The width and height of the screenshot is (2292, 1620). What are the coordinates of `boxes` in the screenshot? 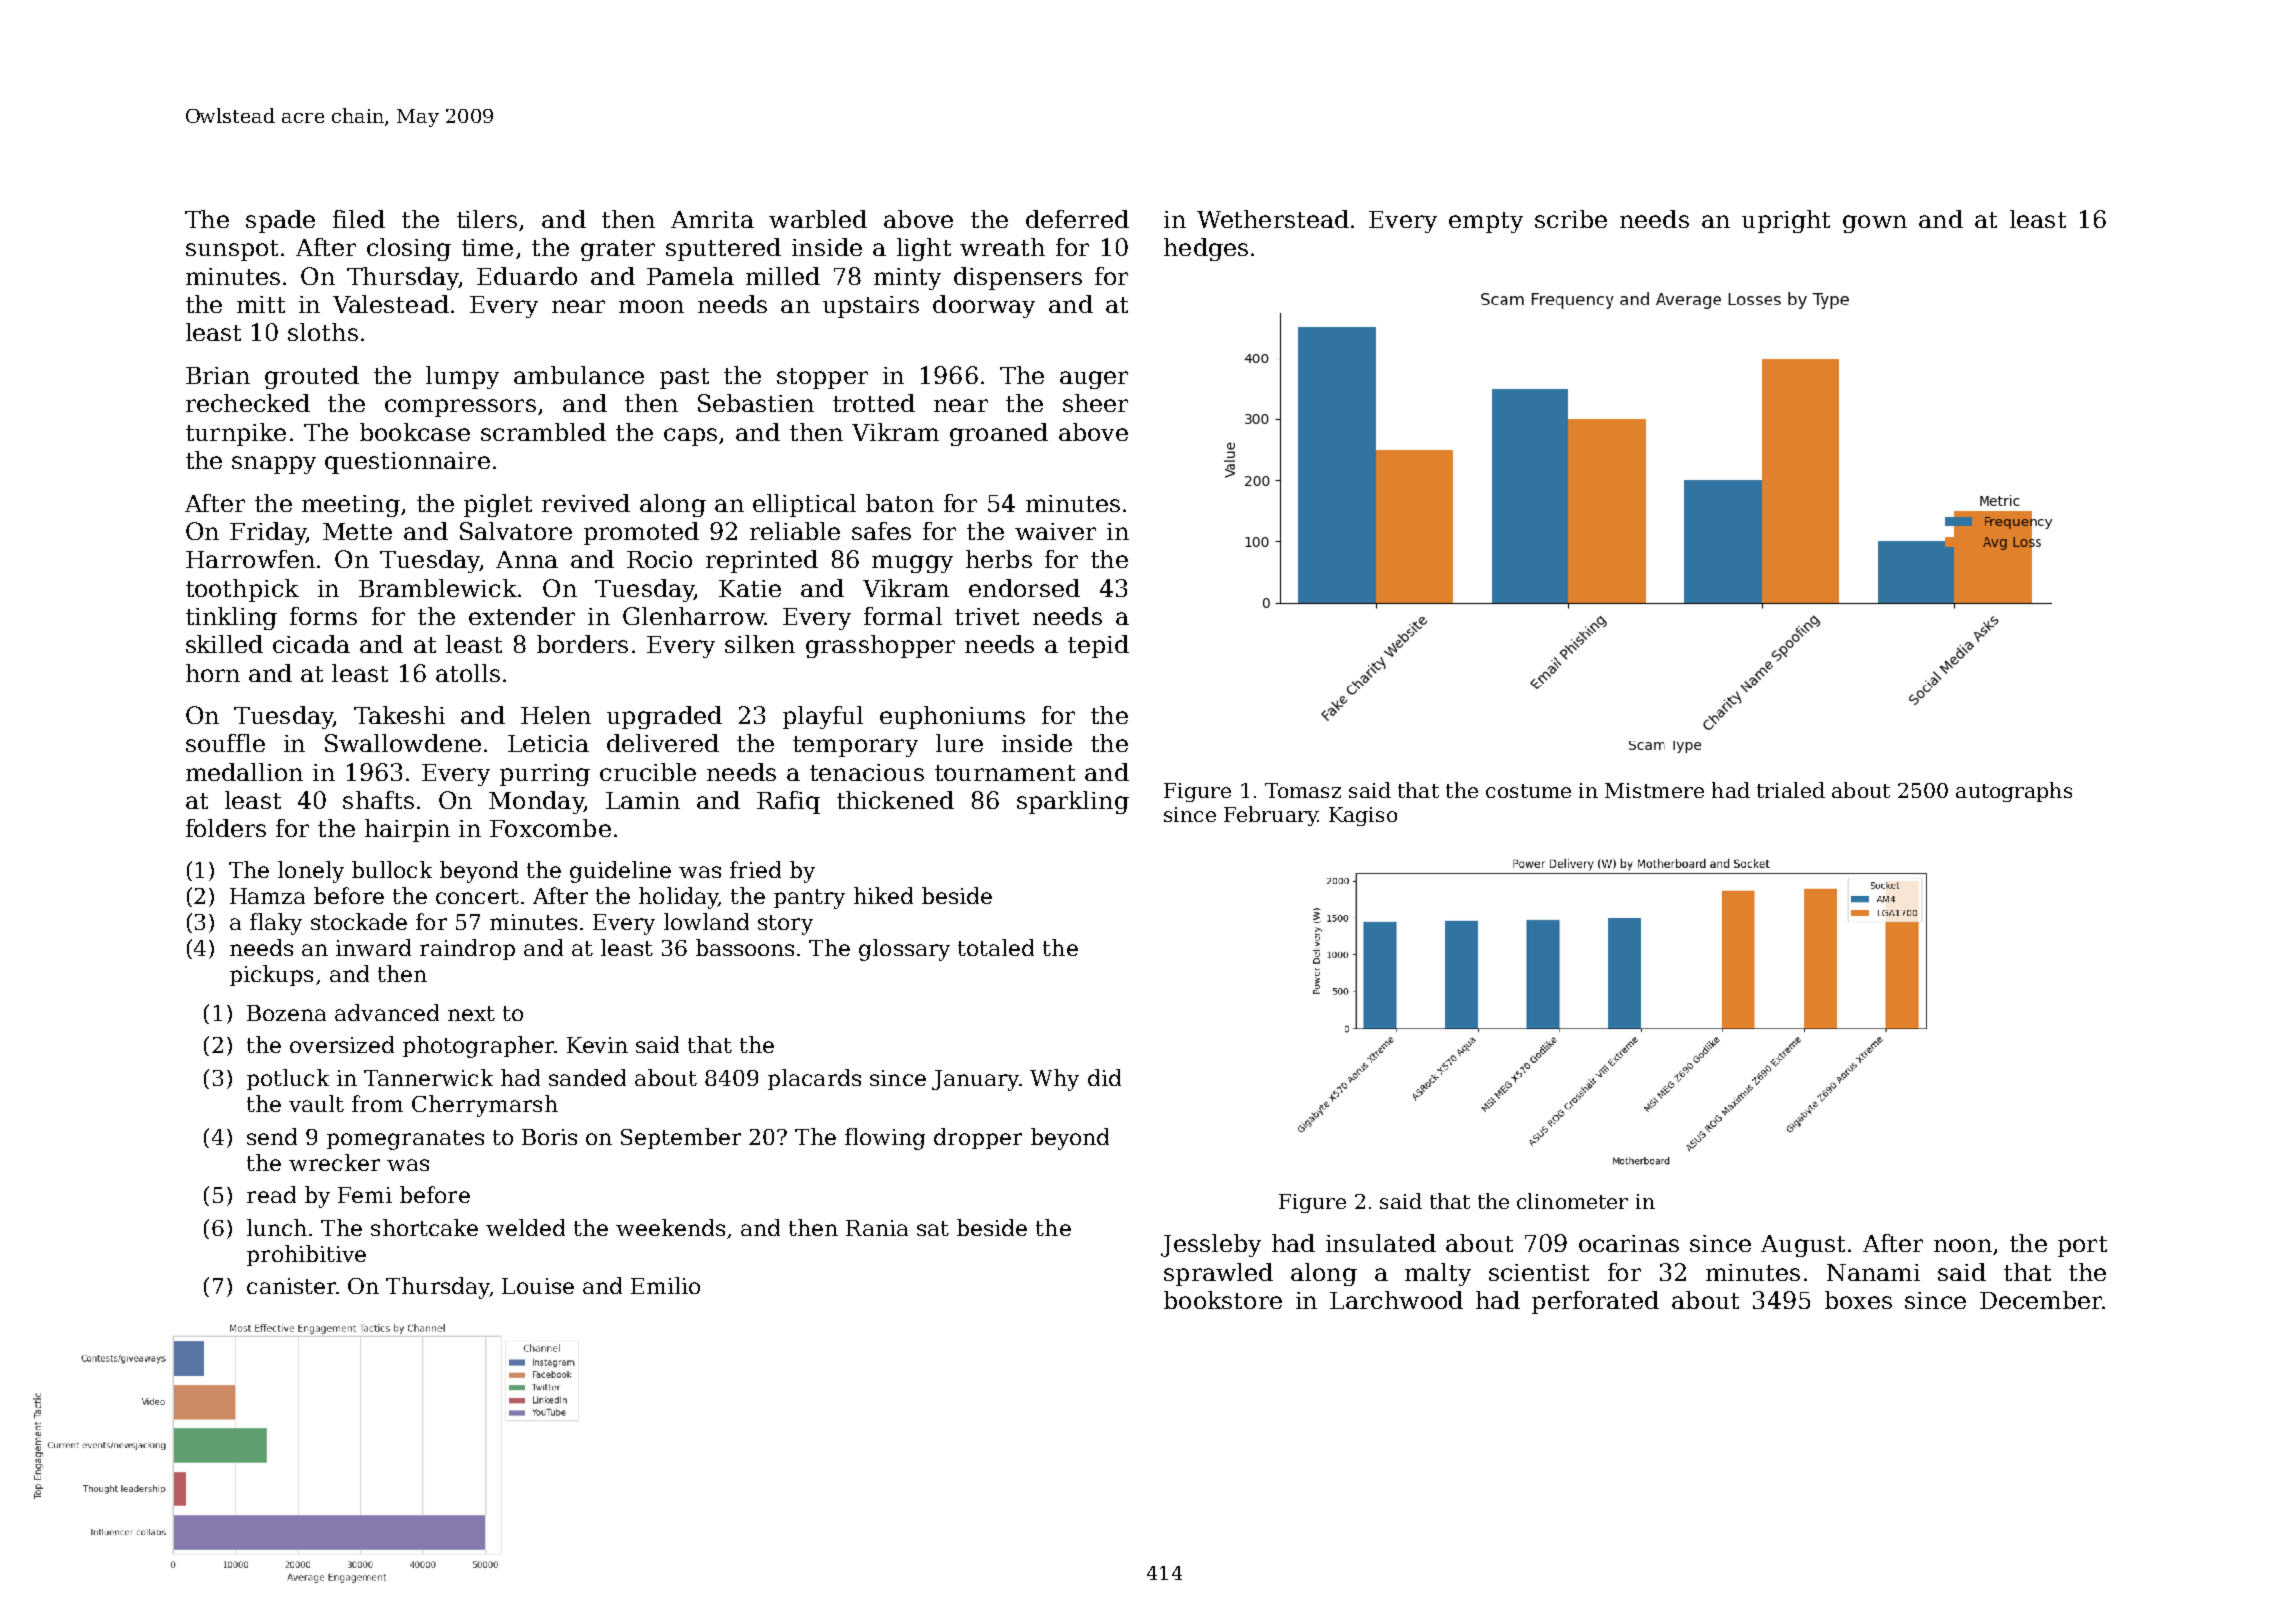 It's located at (1858, 1300).
